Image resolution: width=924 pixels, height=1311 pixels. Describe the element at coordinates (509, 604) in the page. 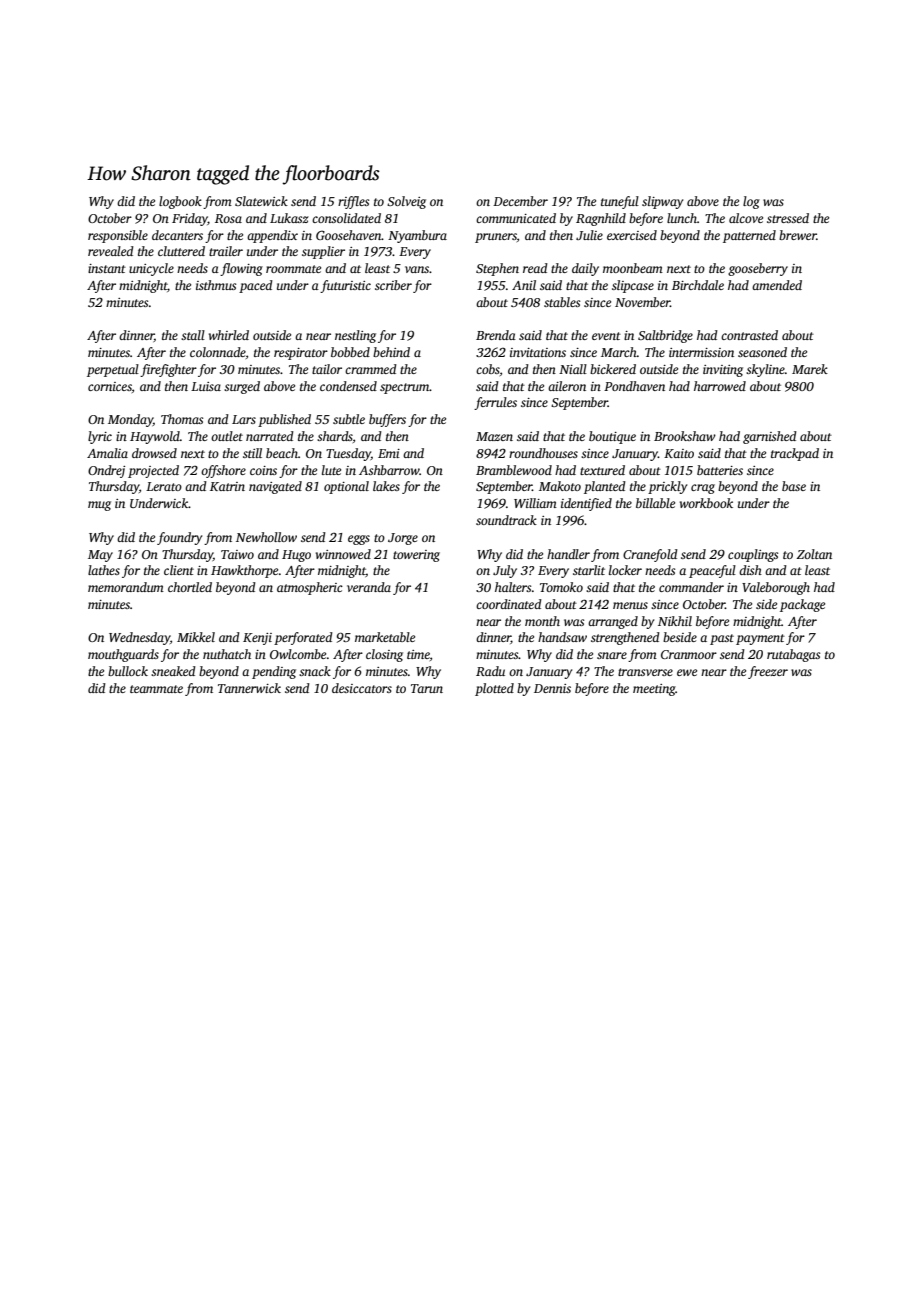

I see `coordinated` at that location.
